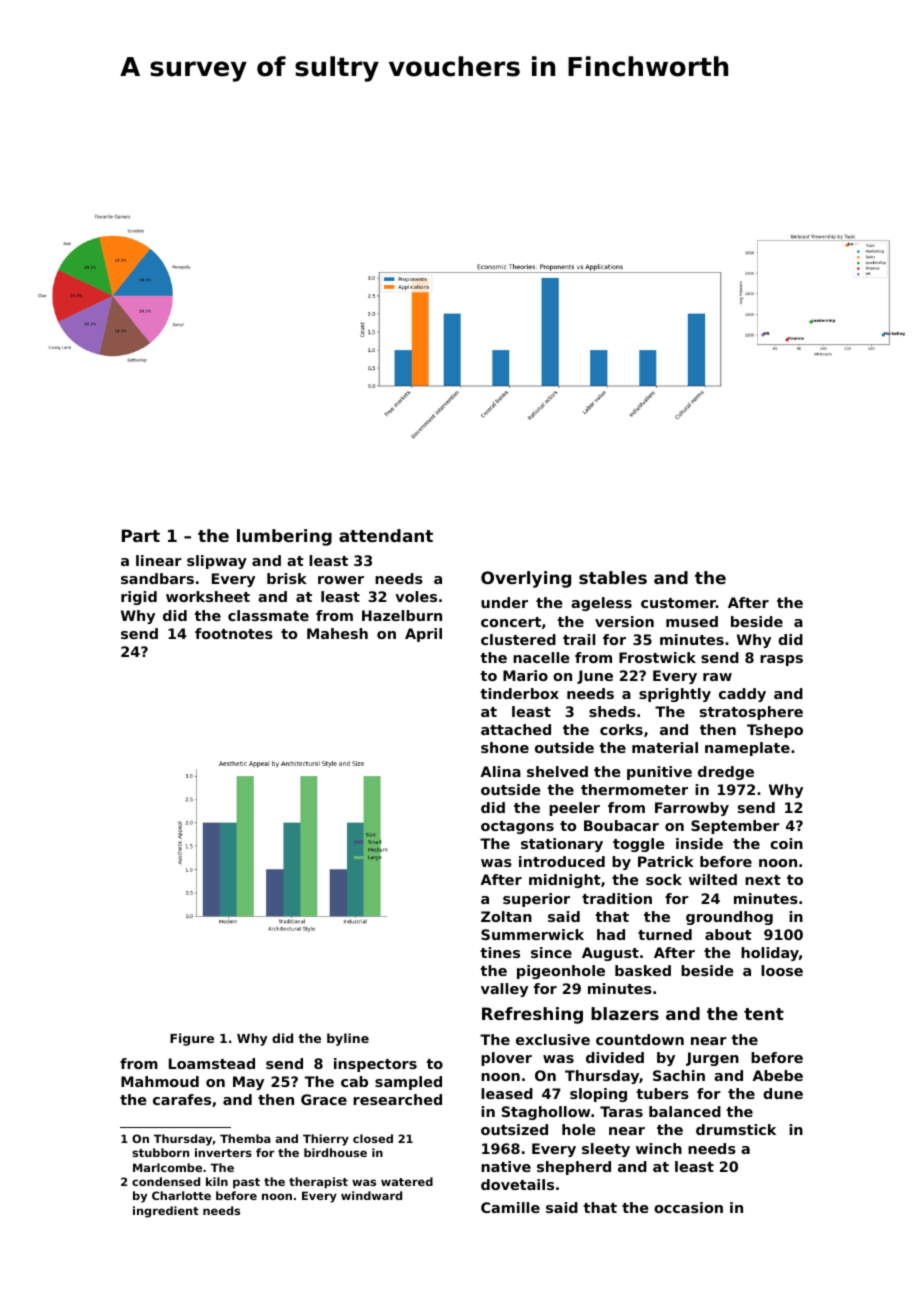  Describe the element at coordinates (517, 827) in the screenshot. I see `octagons` at that location.
